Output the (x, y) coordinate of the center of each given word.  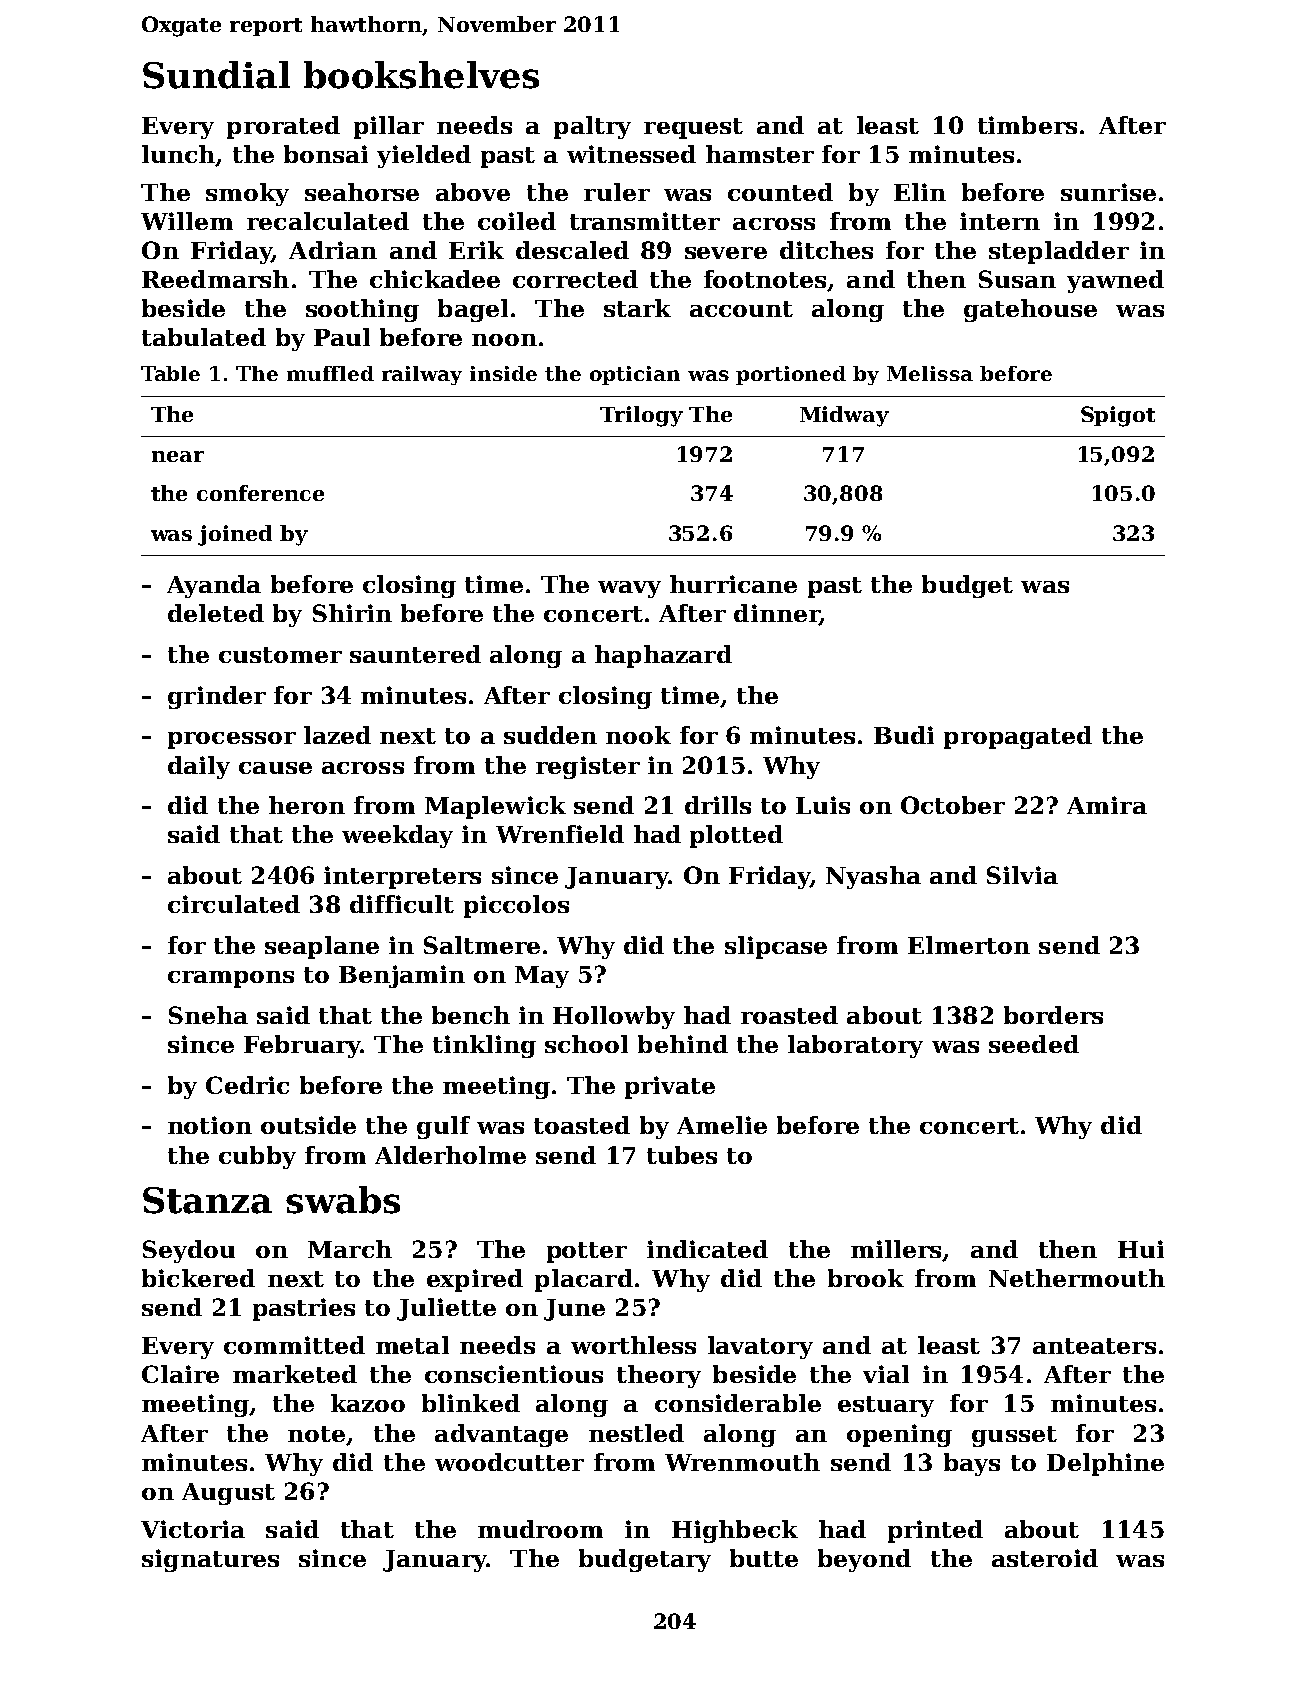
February (302, 1046)
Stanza (207, 1200)
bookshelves (421, 75)
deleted (216, 613)
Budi (904, 735)
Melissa (930, 373)
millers (896, 1249)
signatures (210, 1560)
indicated (707, 1249)
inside (503, 373)
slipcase (776, 947)
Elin (920, 192)
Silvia (1022, 875)
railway (422, 375)
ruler (617, 192)
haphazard (663, 656)
